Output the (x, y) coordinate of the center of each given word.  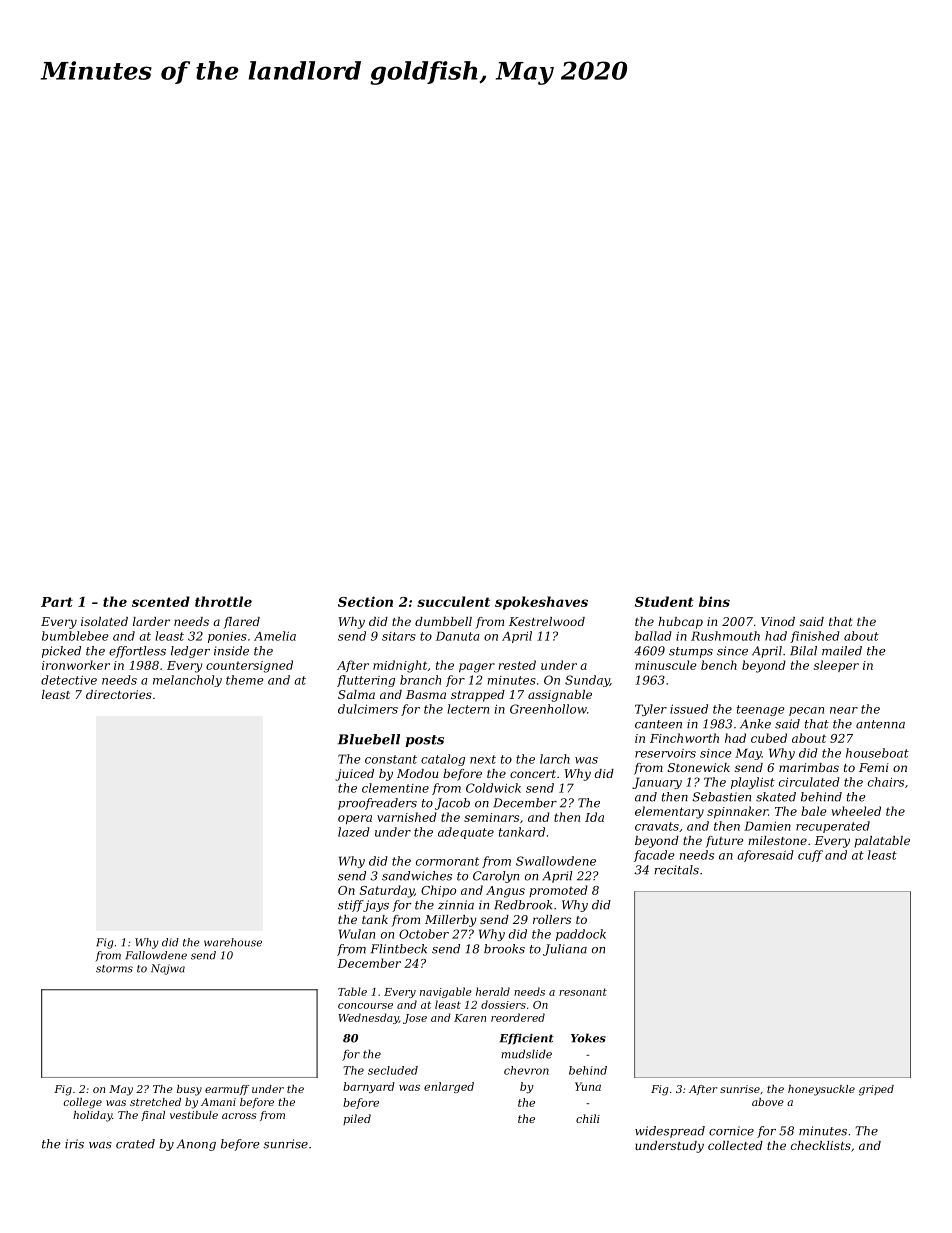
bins (714, 601)
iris (74, 1144)
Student (664, 601)
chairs (886, 782)
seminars (491, 817)
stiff (350, 906)
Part (57, 602)
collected (735, 1145)
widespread (670, 1132)
